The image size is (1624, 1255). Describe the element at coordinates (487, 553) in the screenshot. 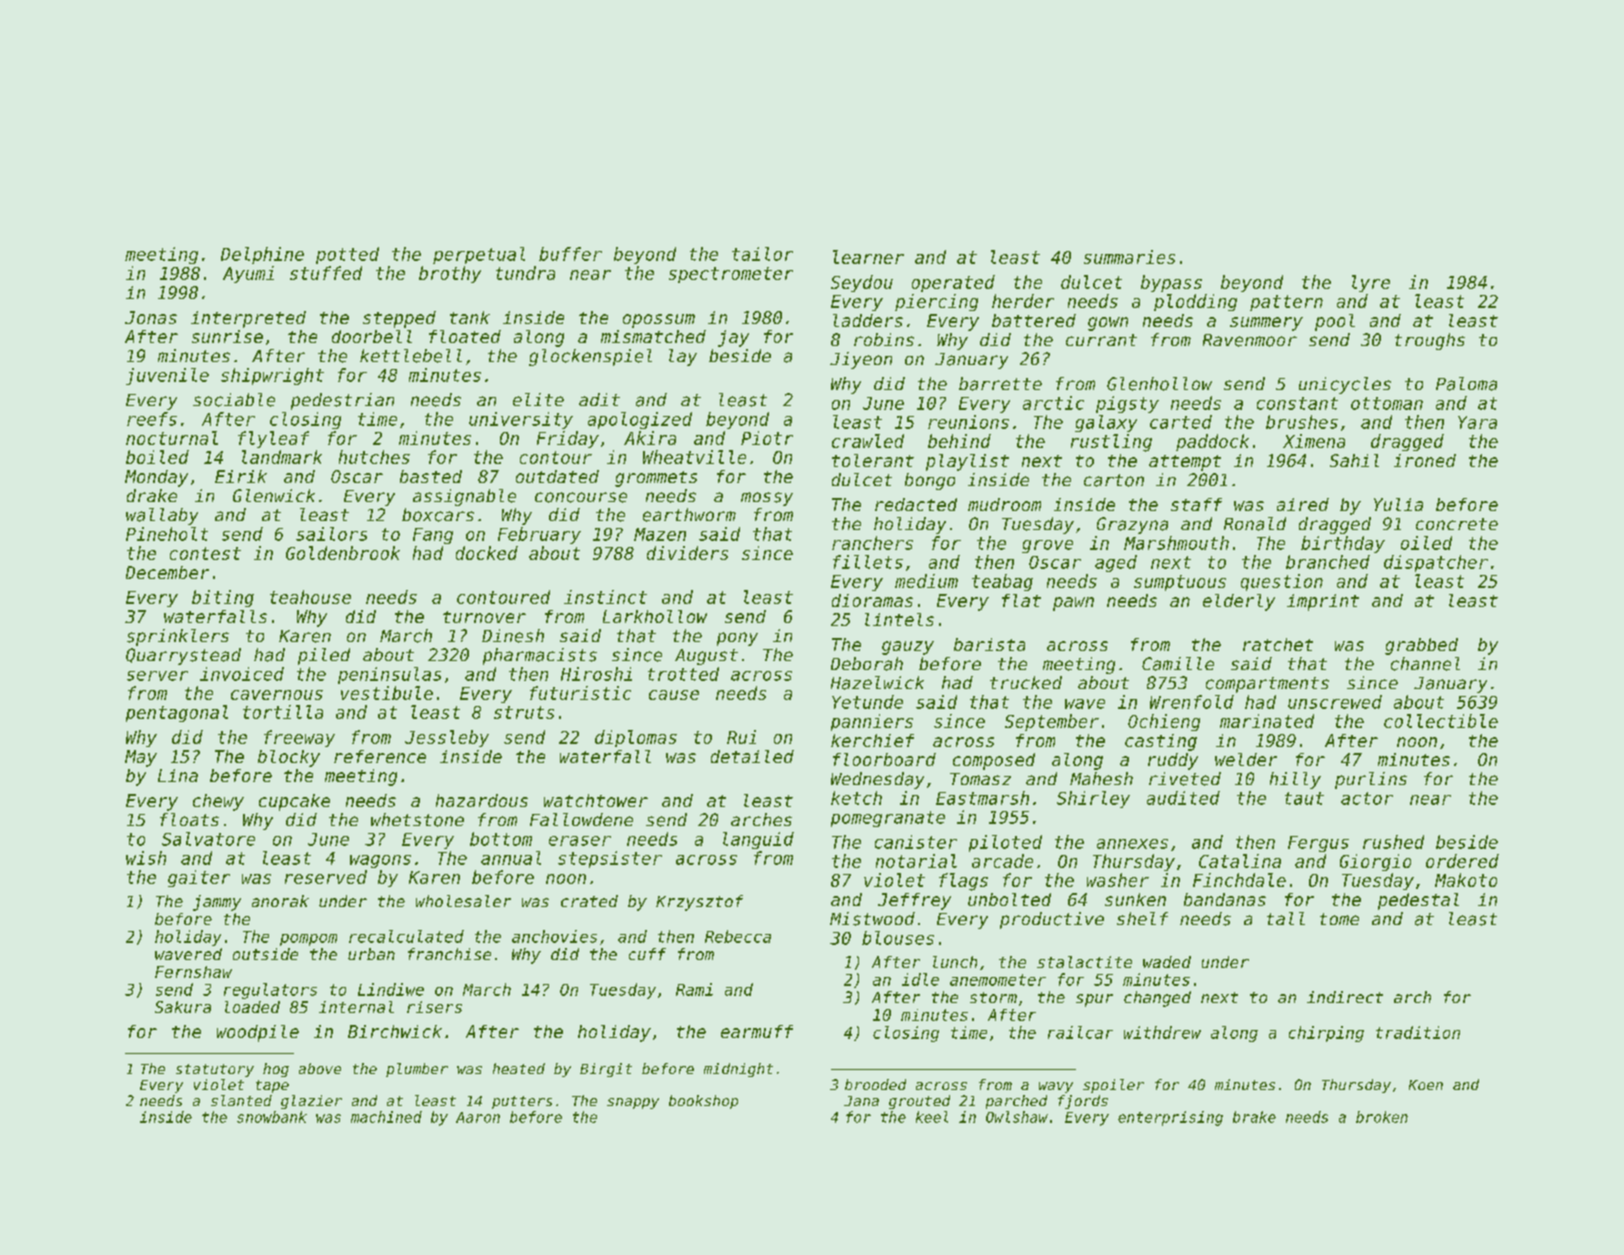

I see `docked` at that location.
